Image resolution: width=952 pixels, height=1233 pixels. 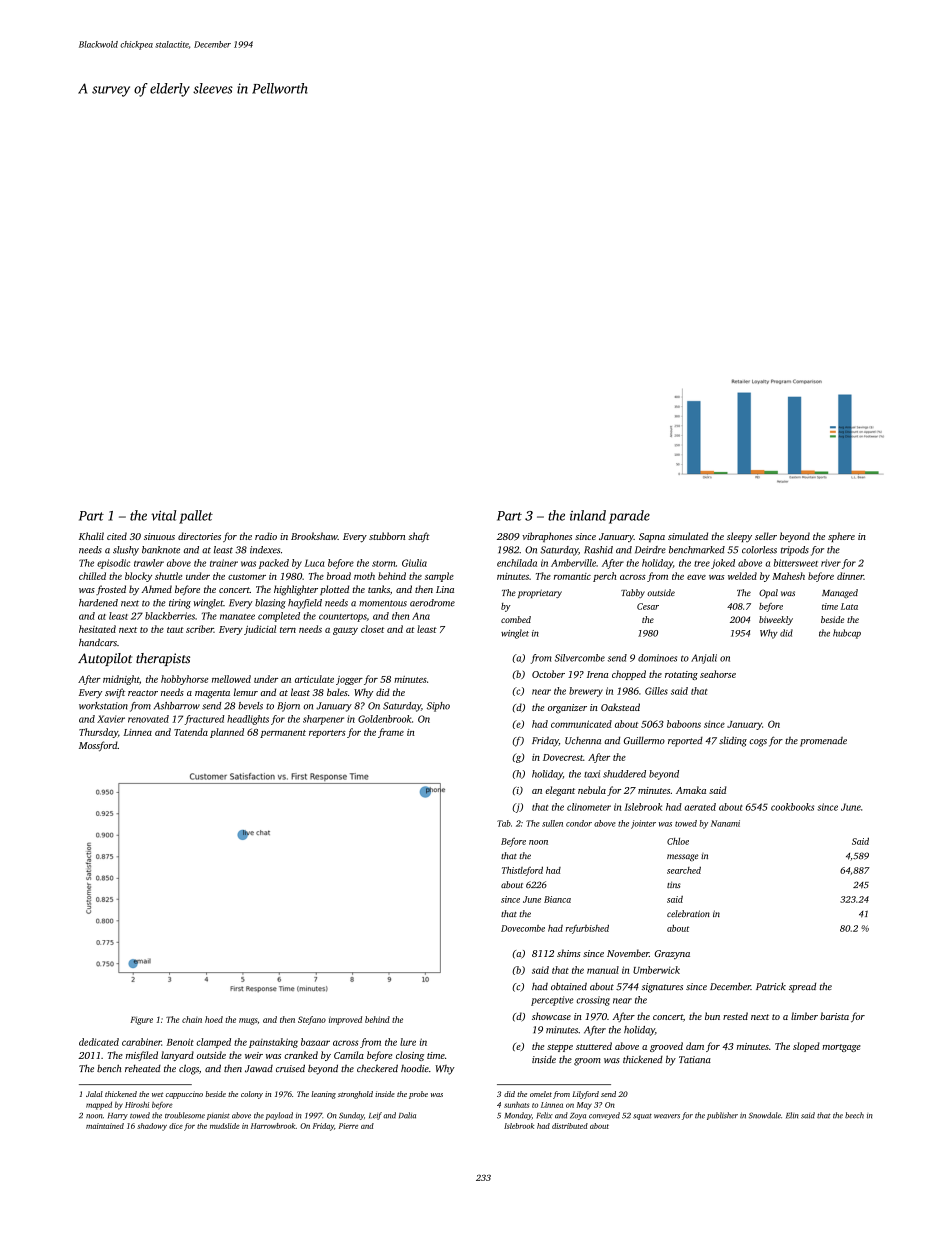 I want to click on sphere, so click(x=841, y=537).
